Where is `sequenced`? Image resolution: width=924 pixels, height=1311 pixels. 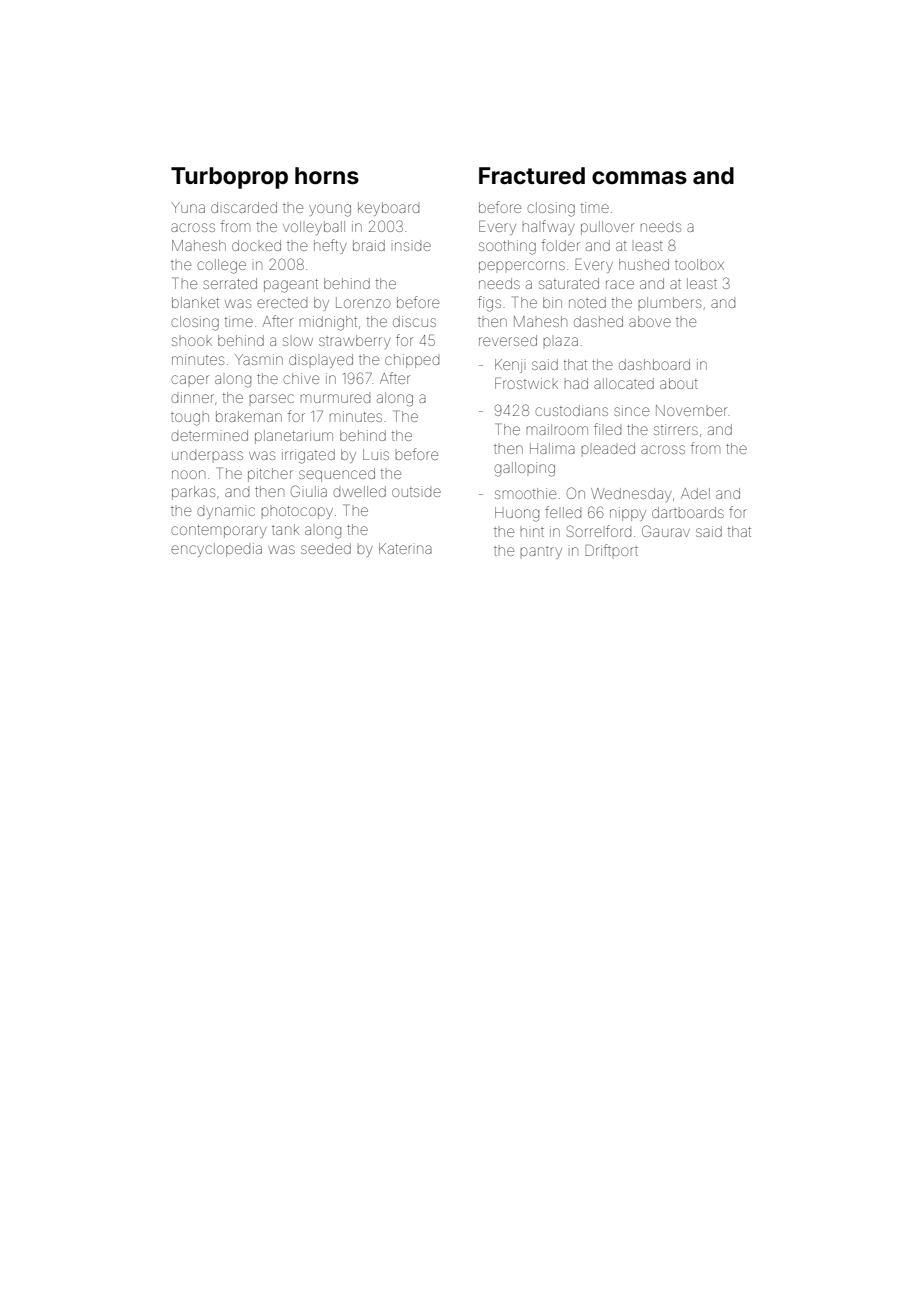 sequenced is located at coordinates (337, 475).
